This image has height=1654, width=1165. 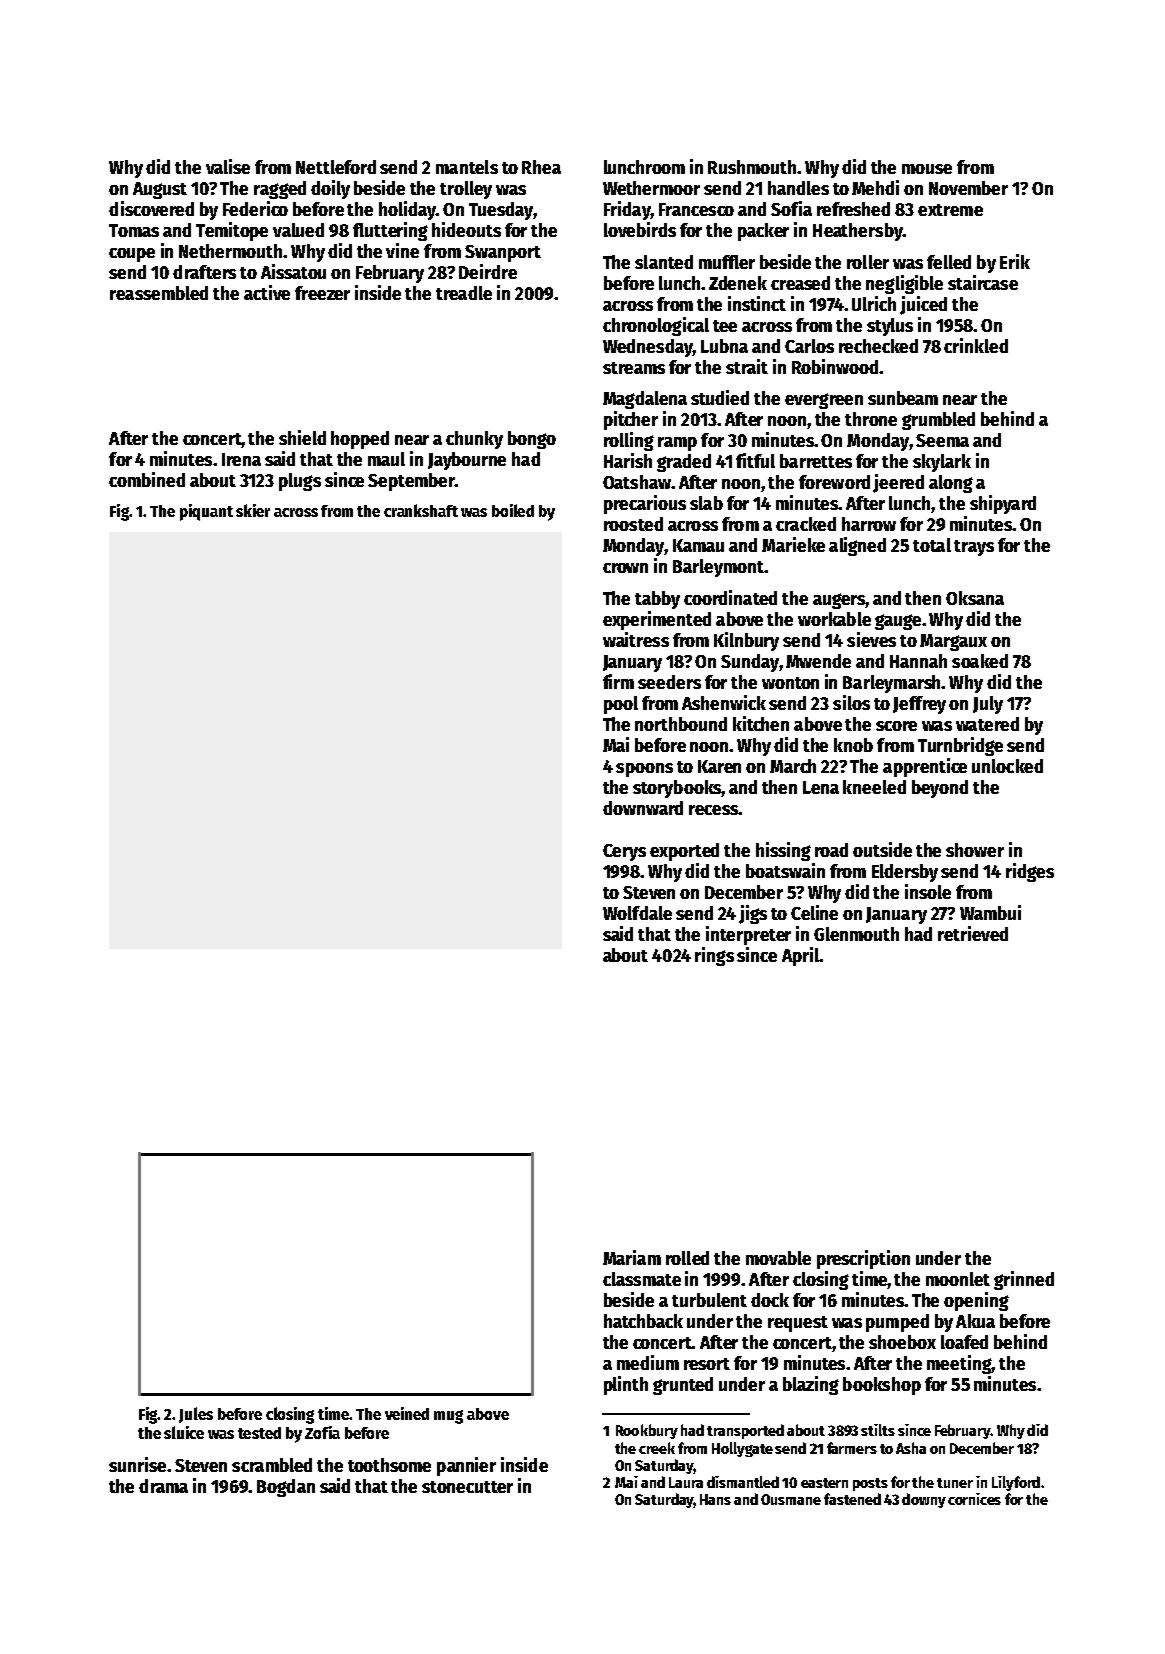 What do you see at coordinates (163, 1486) in the image?
I see `drama` at bounding box center [163, 1486].
